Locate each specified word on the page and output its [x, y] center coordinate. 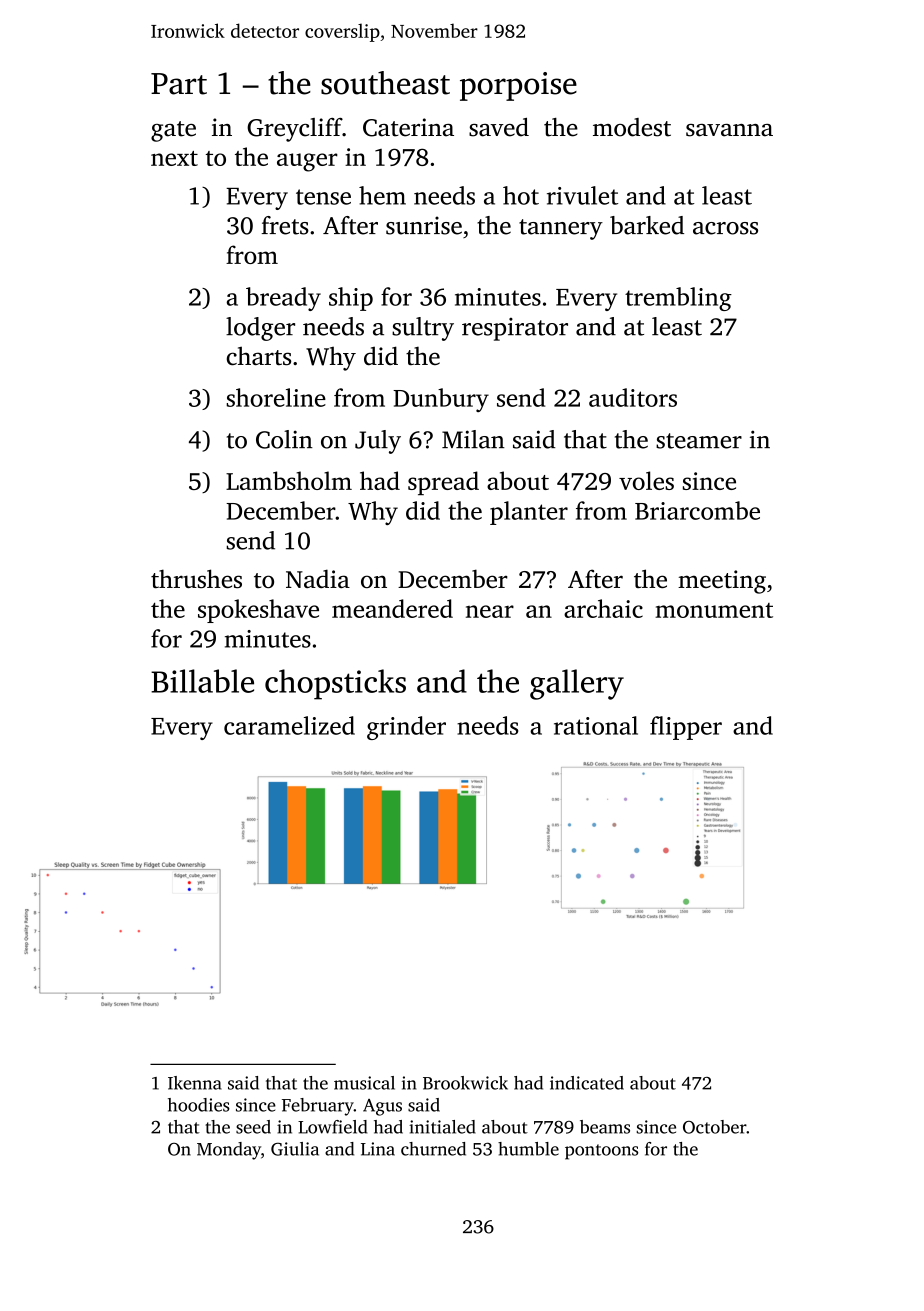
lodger [260, 329]
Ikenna [195, 1083]
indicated [587, 1083]
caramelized [289, 725]
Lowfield [332, 1127]
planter [529, 513]
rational [596, 725]
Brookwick [465, 1083]
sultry [423, 329]
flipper [686, 728]
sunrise [424, 225]
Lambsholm [289, 480]
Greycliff [294, 130]
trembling [678, 299]
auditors [633, 397]
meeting [722, 582]
